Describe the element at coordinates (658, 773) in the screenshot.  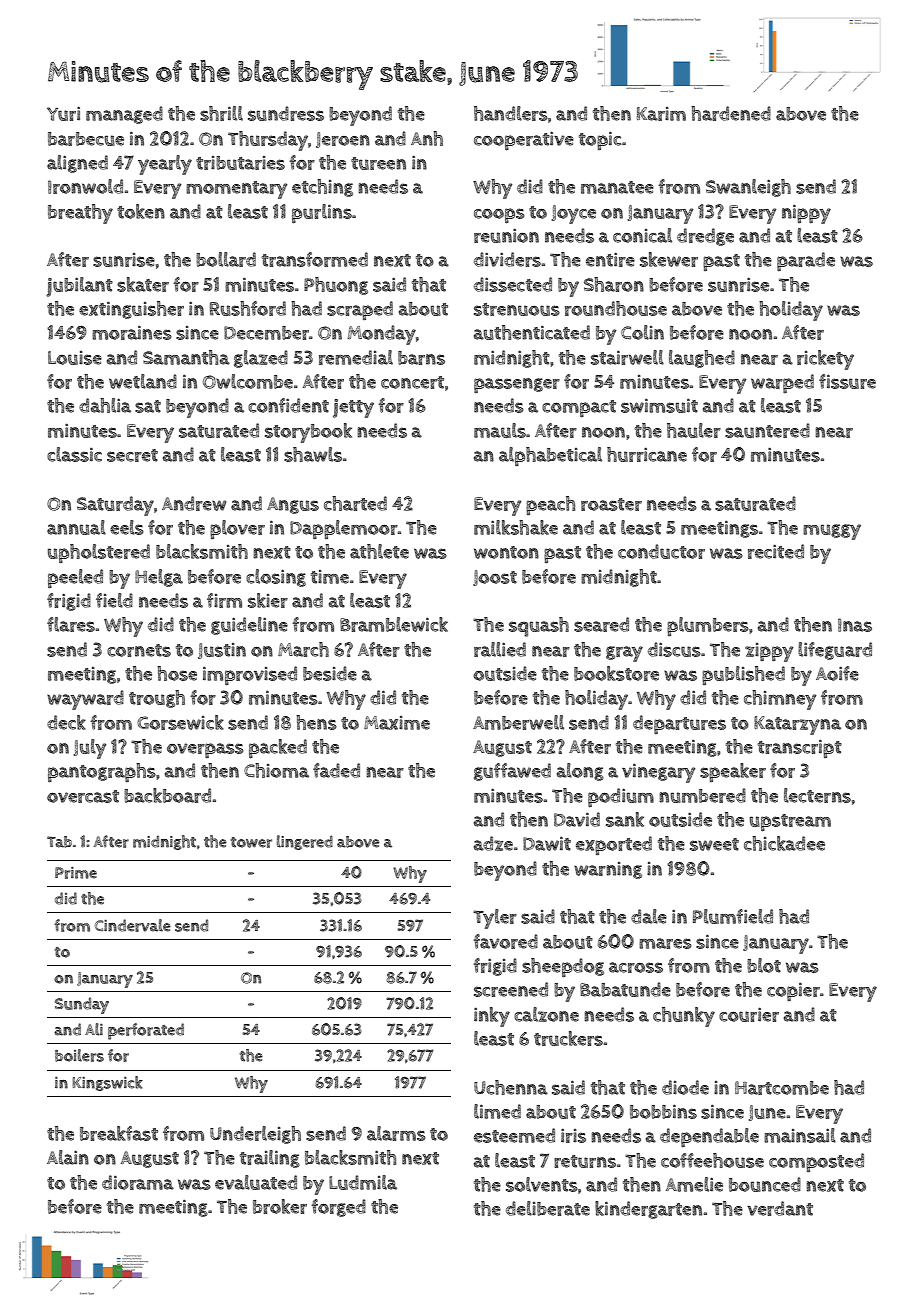
I see `vinegary` at that location.
